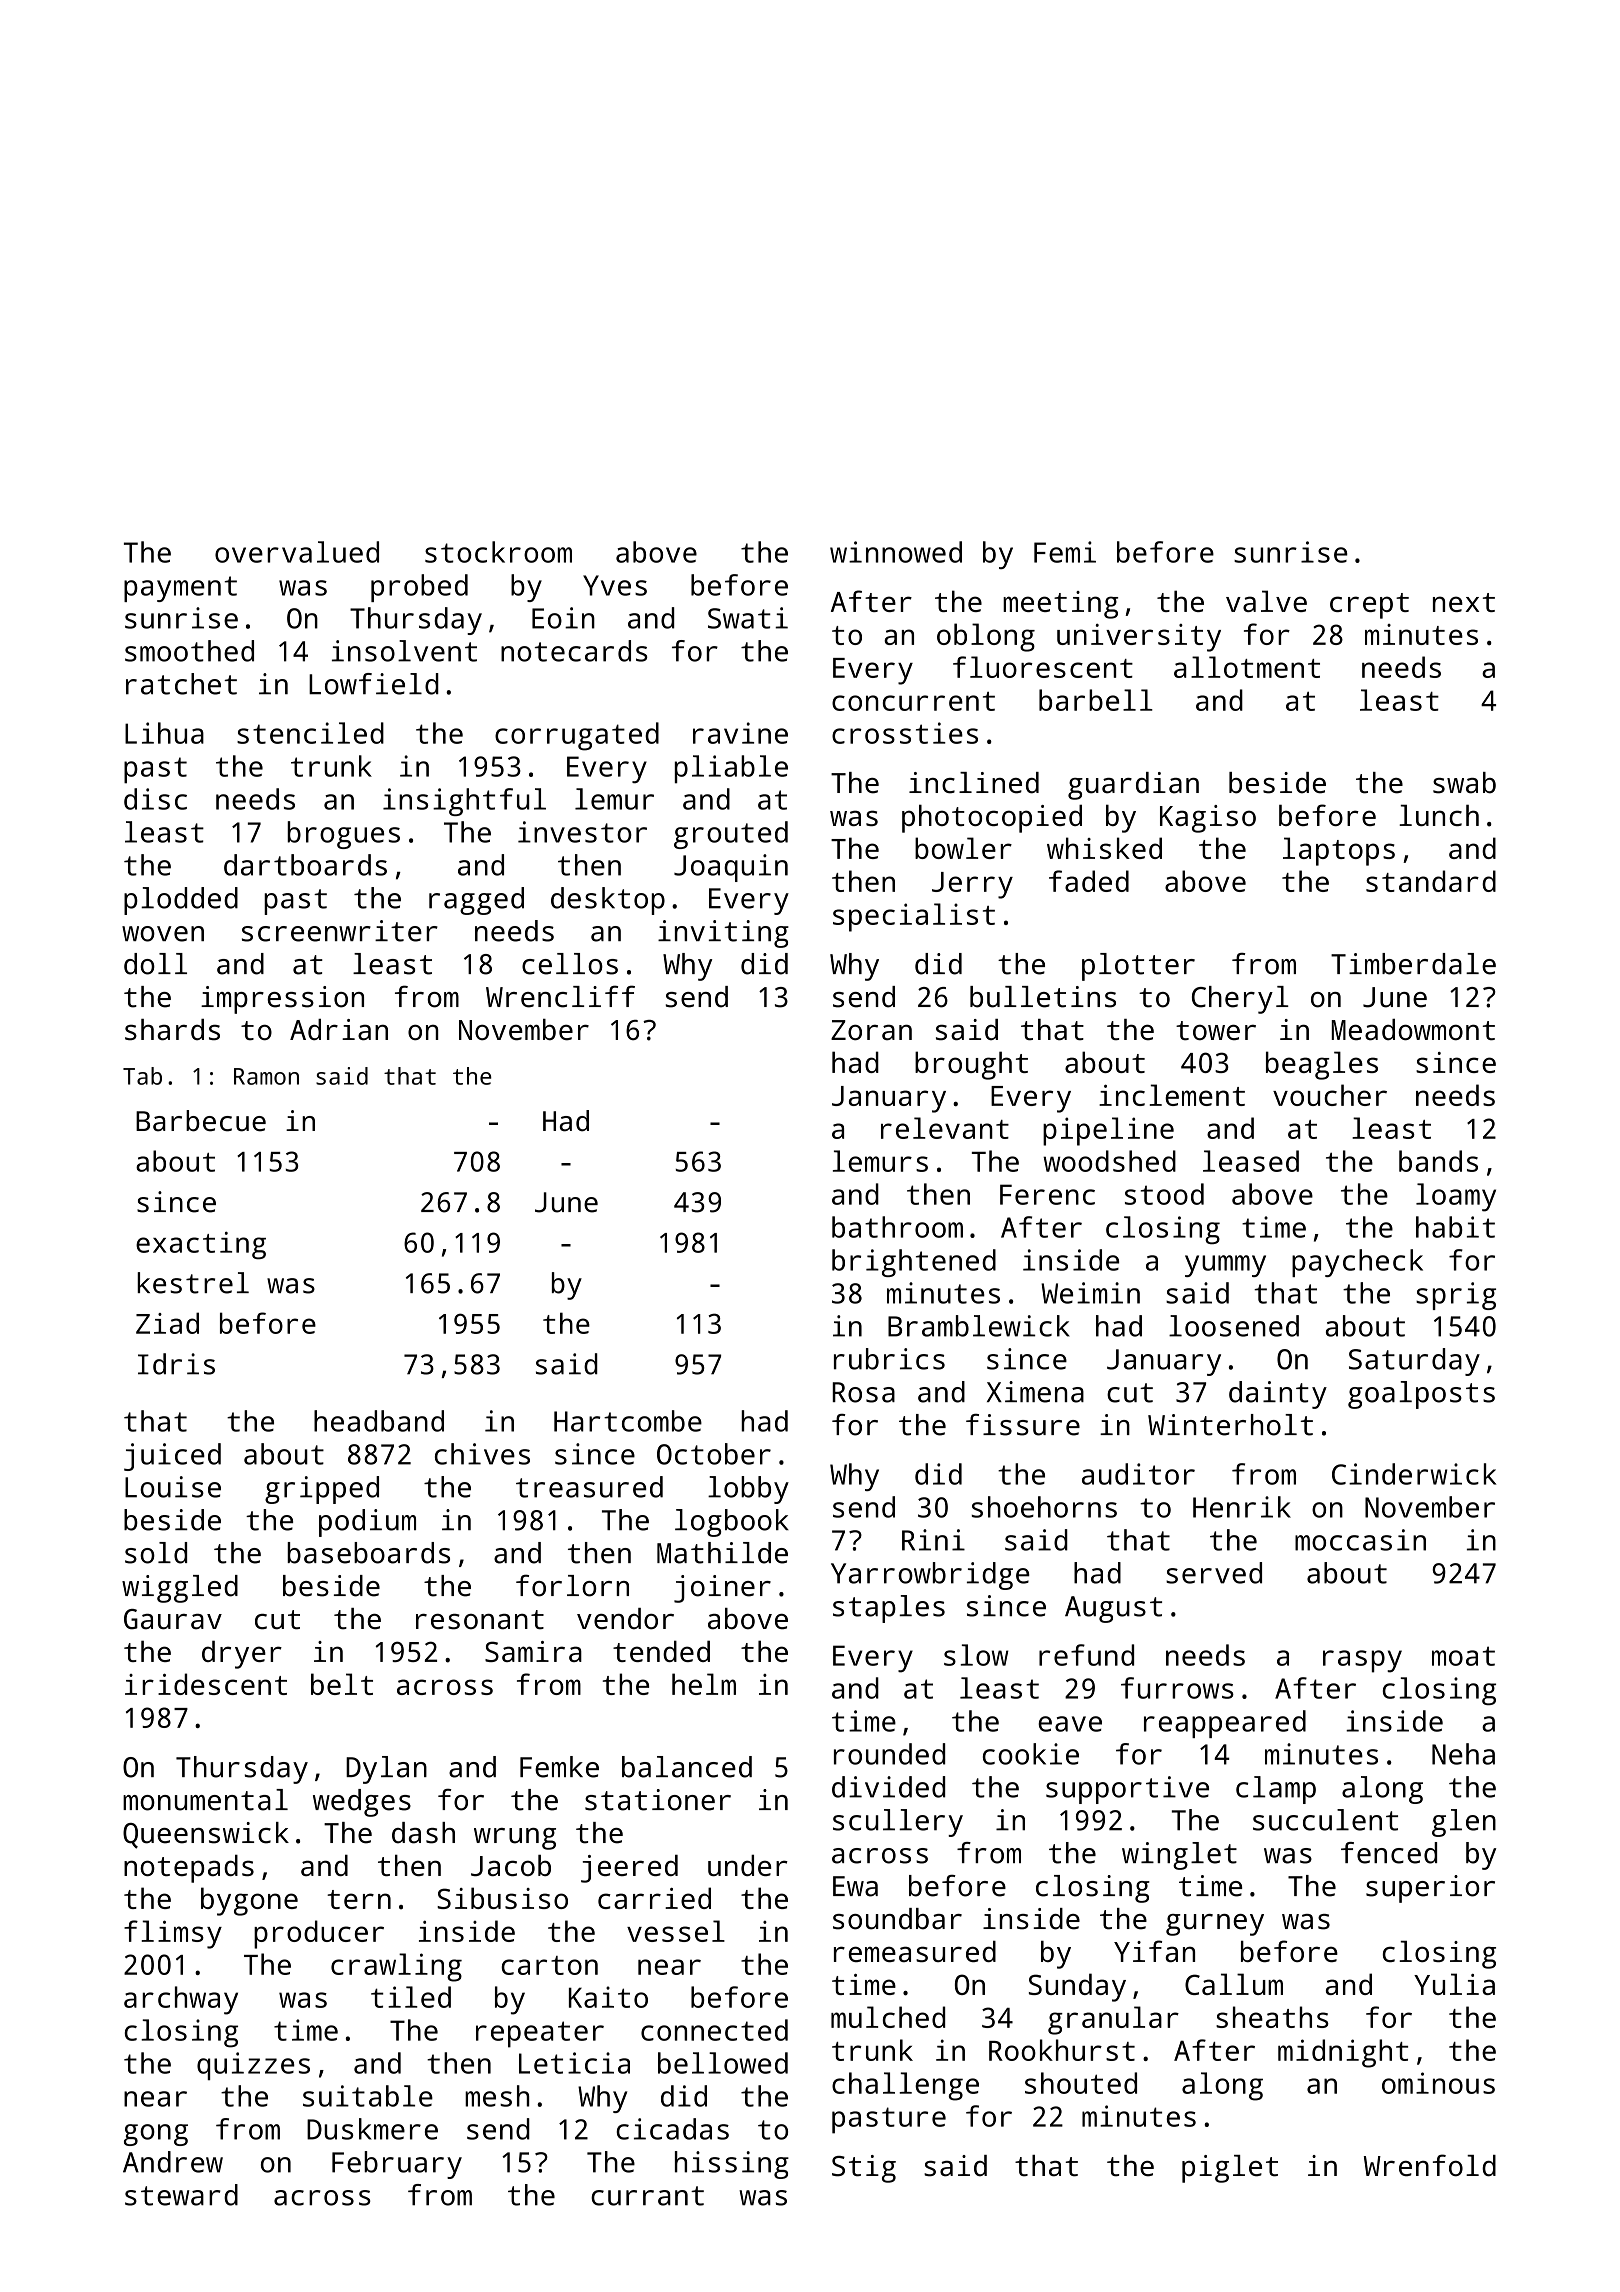 The height and width of the screenshot is (2292, 1620). I want to click on archway, so click(181, 2000).
